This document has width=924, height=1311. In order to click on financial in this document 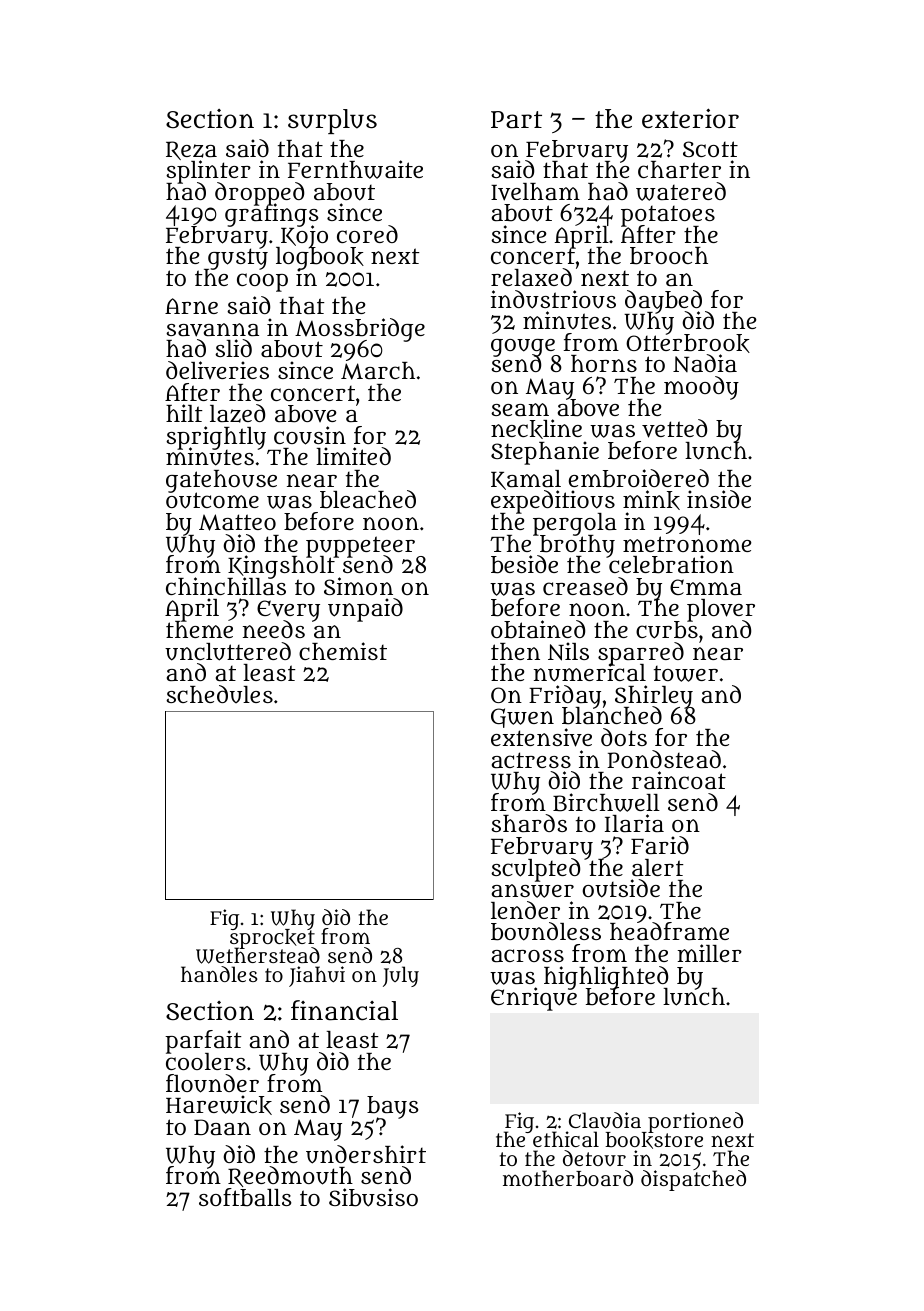, I will do `click(344, 1010)`.
